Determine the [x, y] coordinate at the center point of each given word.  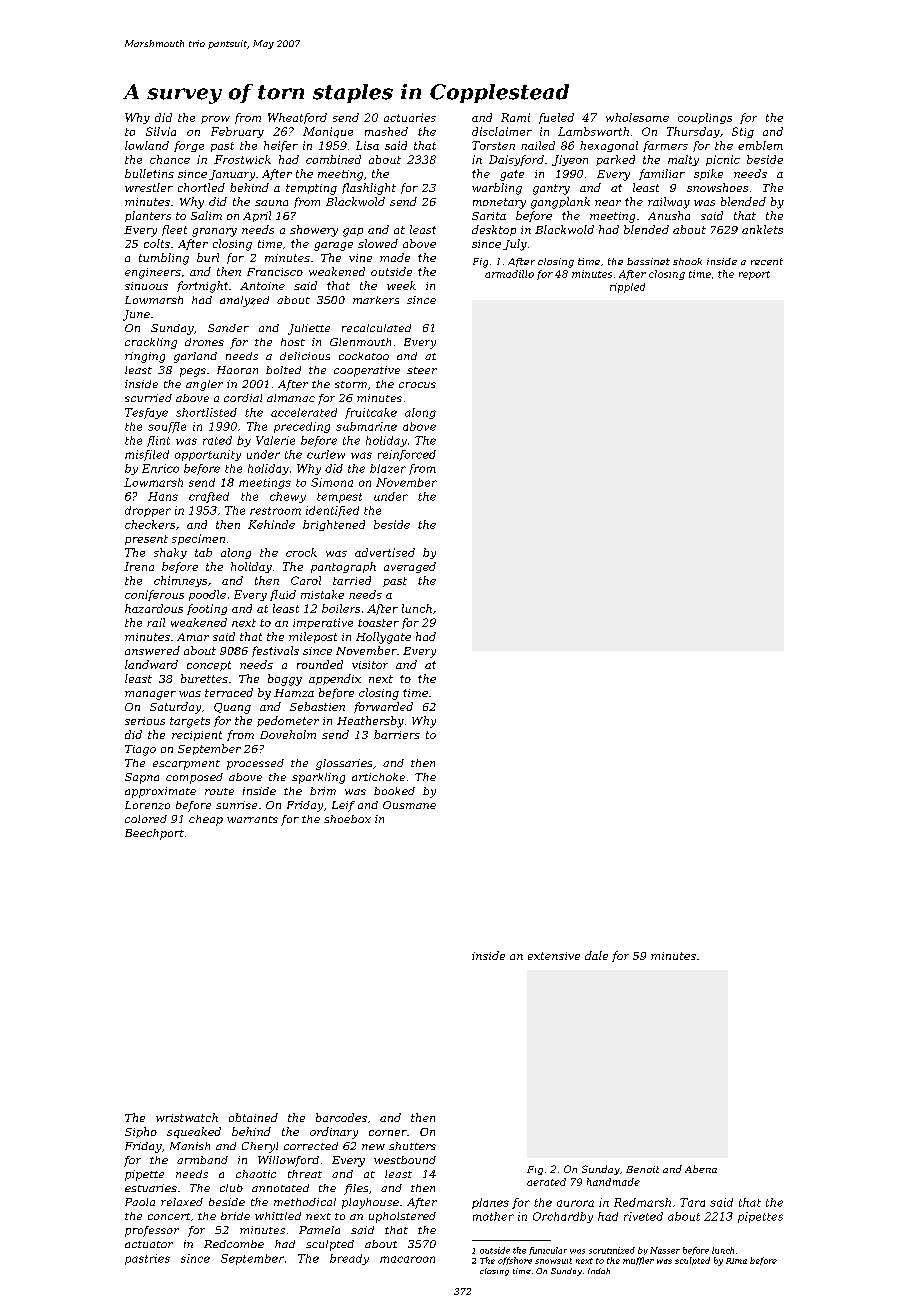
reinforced [407, 455]
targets [190, 722]
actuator [149, 1244]
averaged [410, 567]
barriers [397, 734]
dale [596, 955]
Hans [163, 496]
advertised [385, 552]
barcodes [341, 1117]
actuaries [410, 117]
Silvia [161, 131]
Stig [743, 132]
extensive [554, 956]
